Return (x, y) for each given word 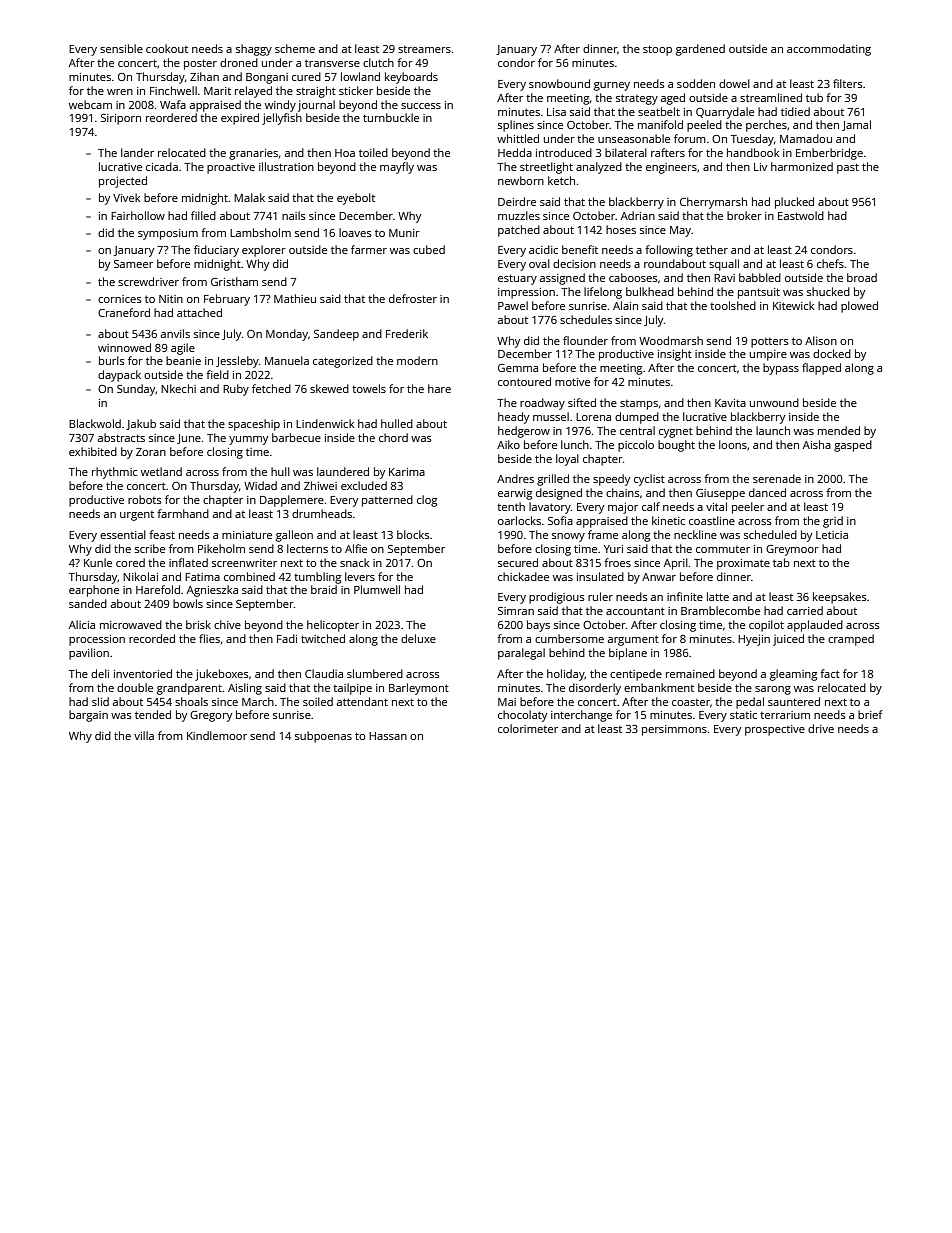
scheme (295, 48)
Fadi (287, 638)
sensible (121, 48)
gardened (700, 50)
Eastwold (801, 215)
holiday (566, 675)
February (227, 300)
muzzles (519, 215)
